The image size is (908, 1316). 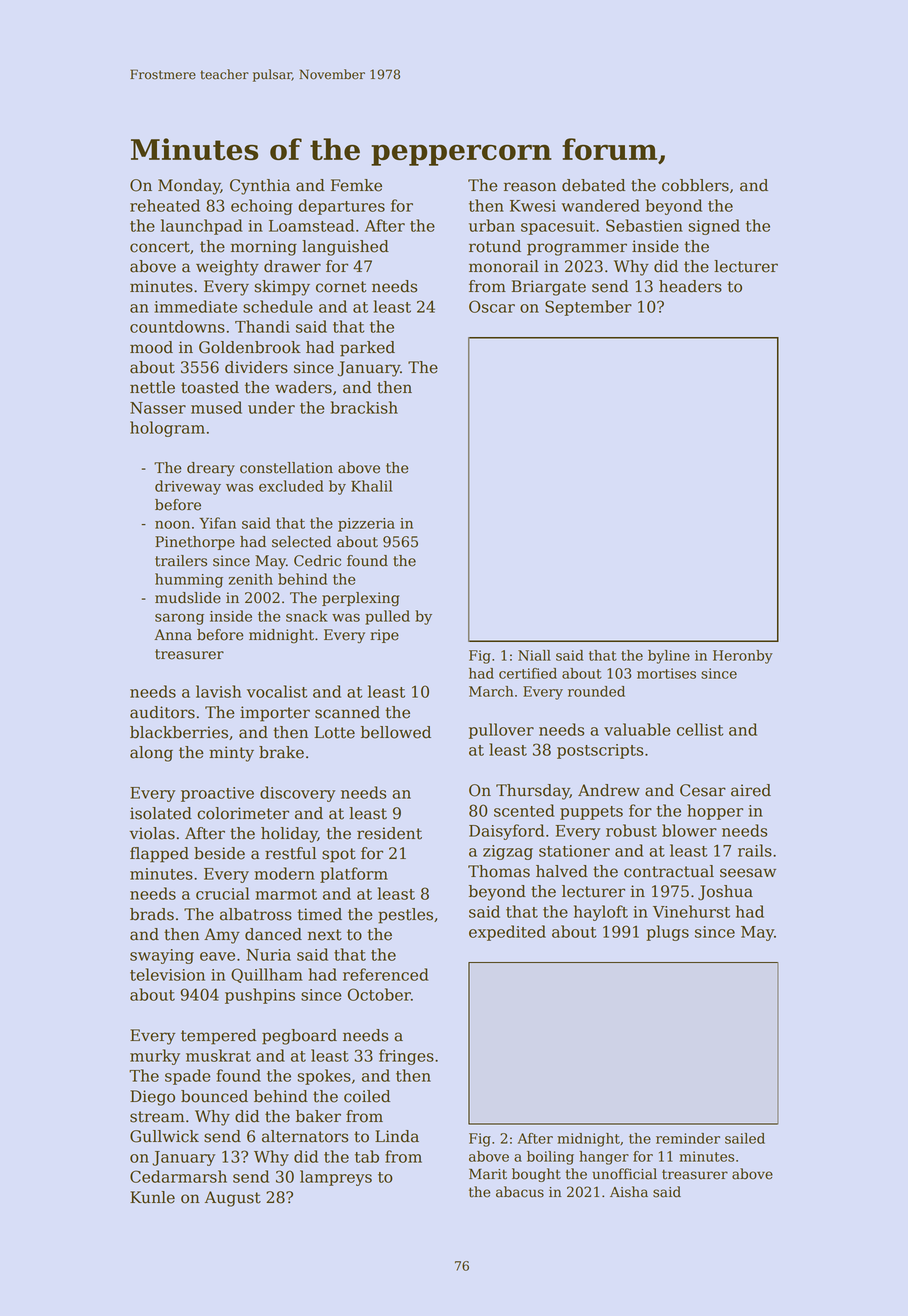 What do you see at coordinates (491, 691) in the screenshot?
I see `March` at bounding box center [491, 691].
